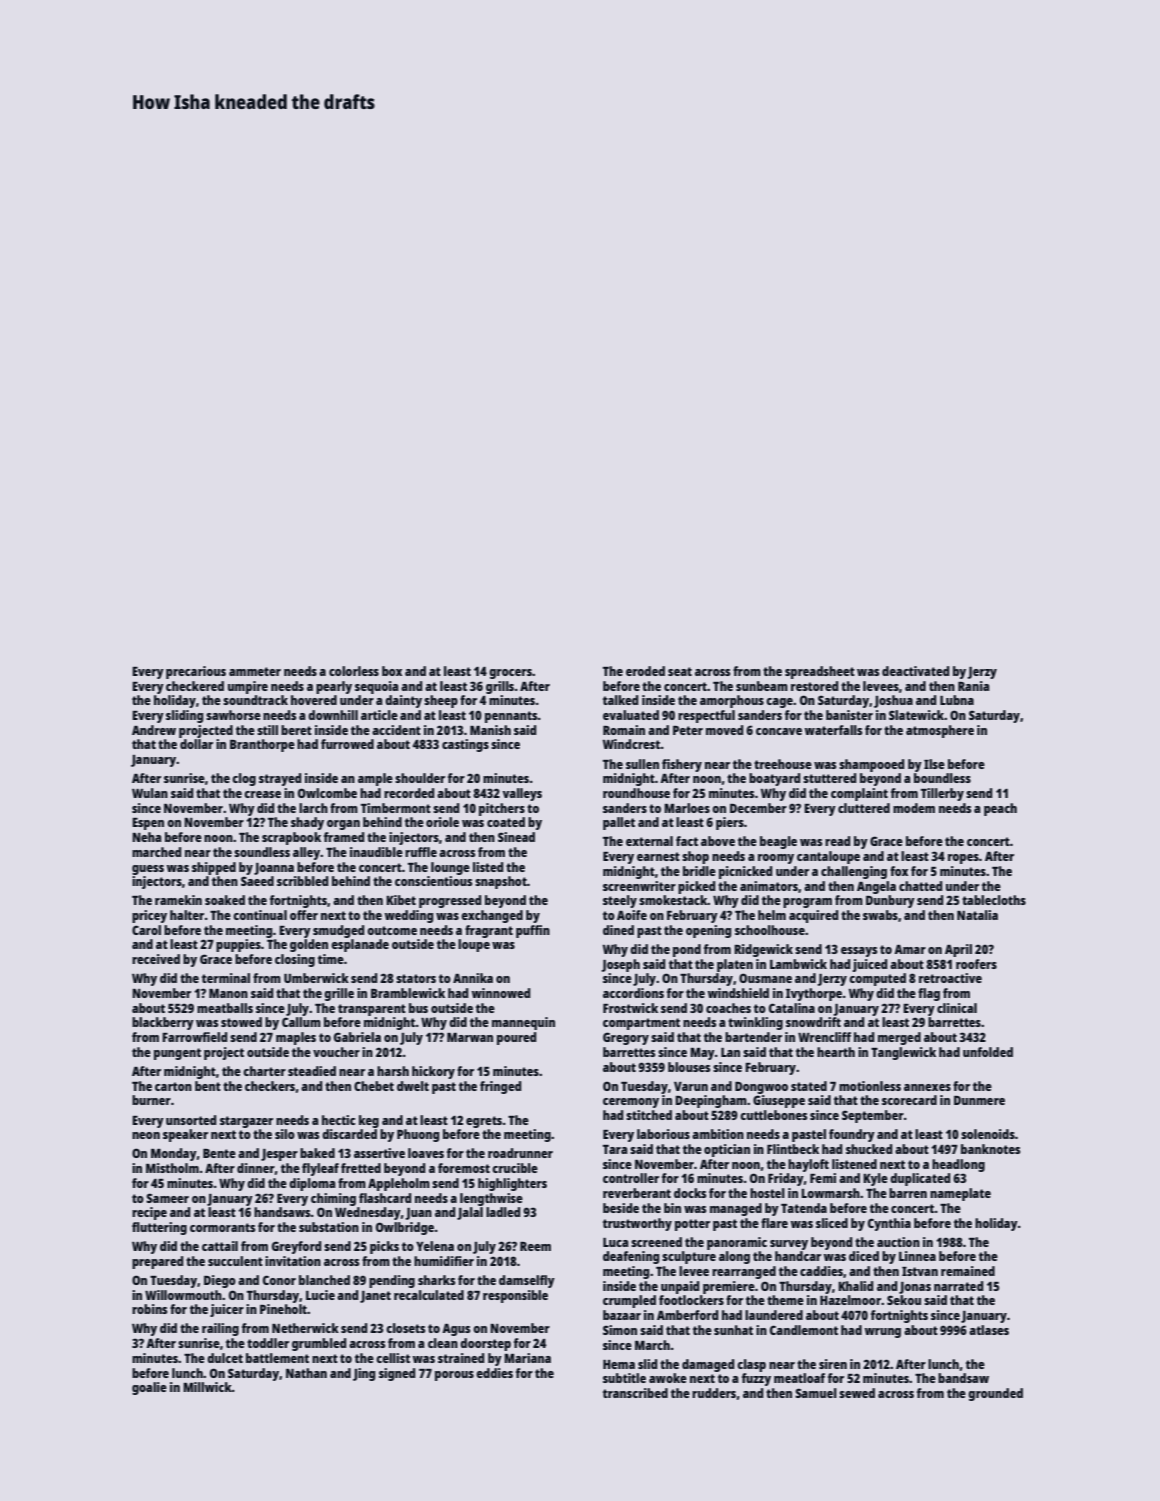 The image size is (1160, 1501). I want to click on tablecloths, so click(994, 900).
